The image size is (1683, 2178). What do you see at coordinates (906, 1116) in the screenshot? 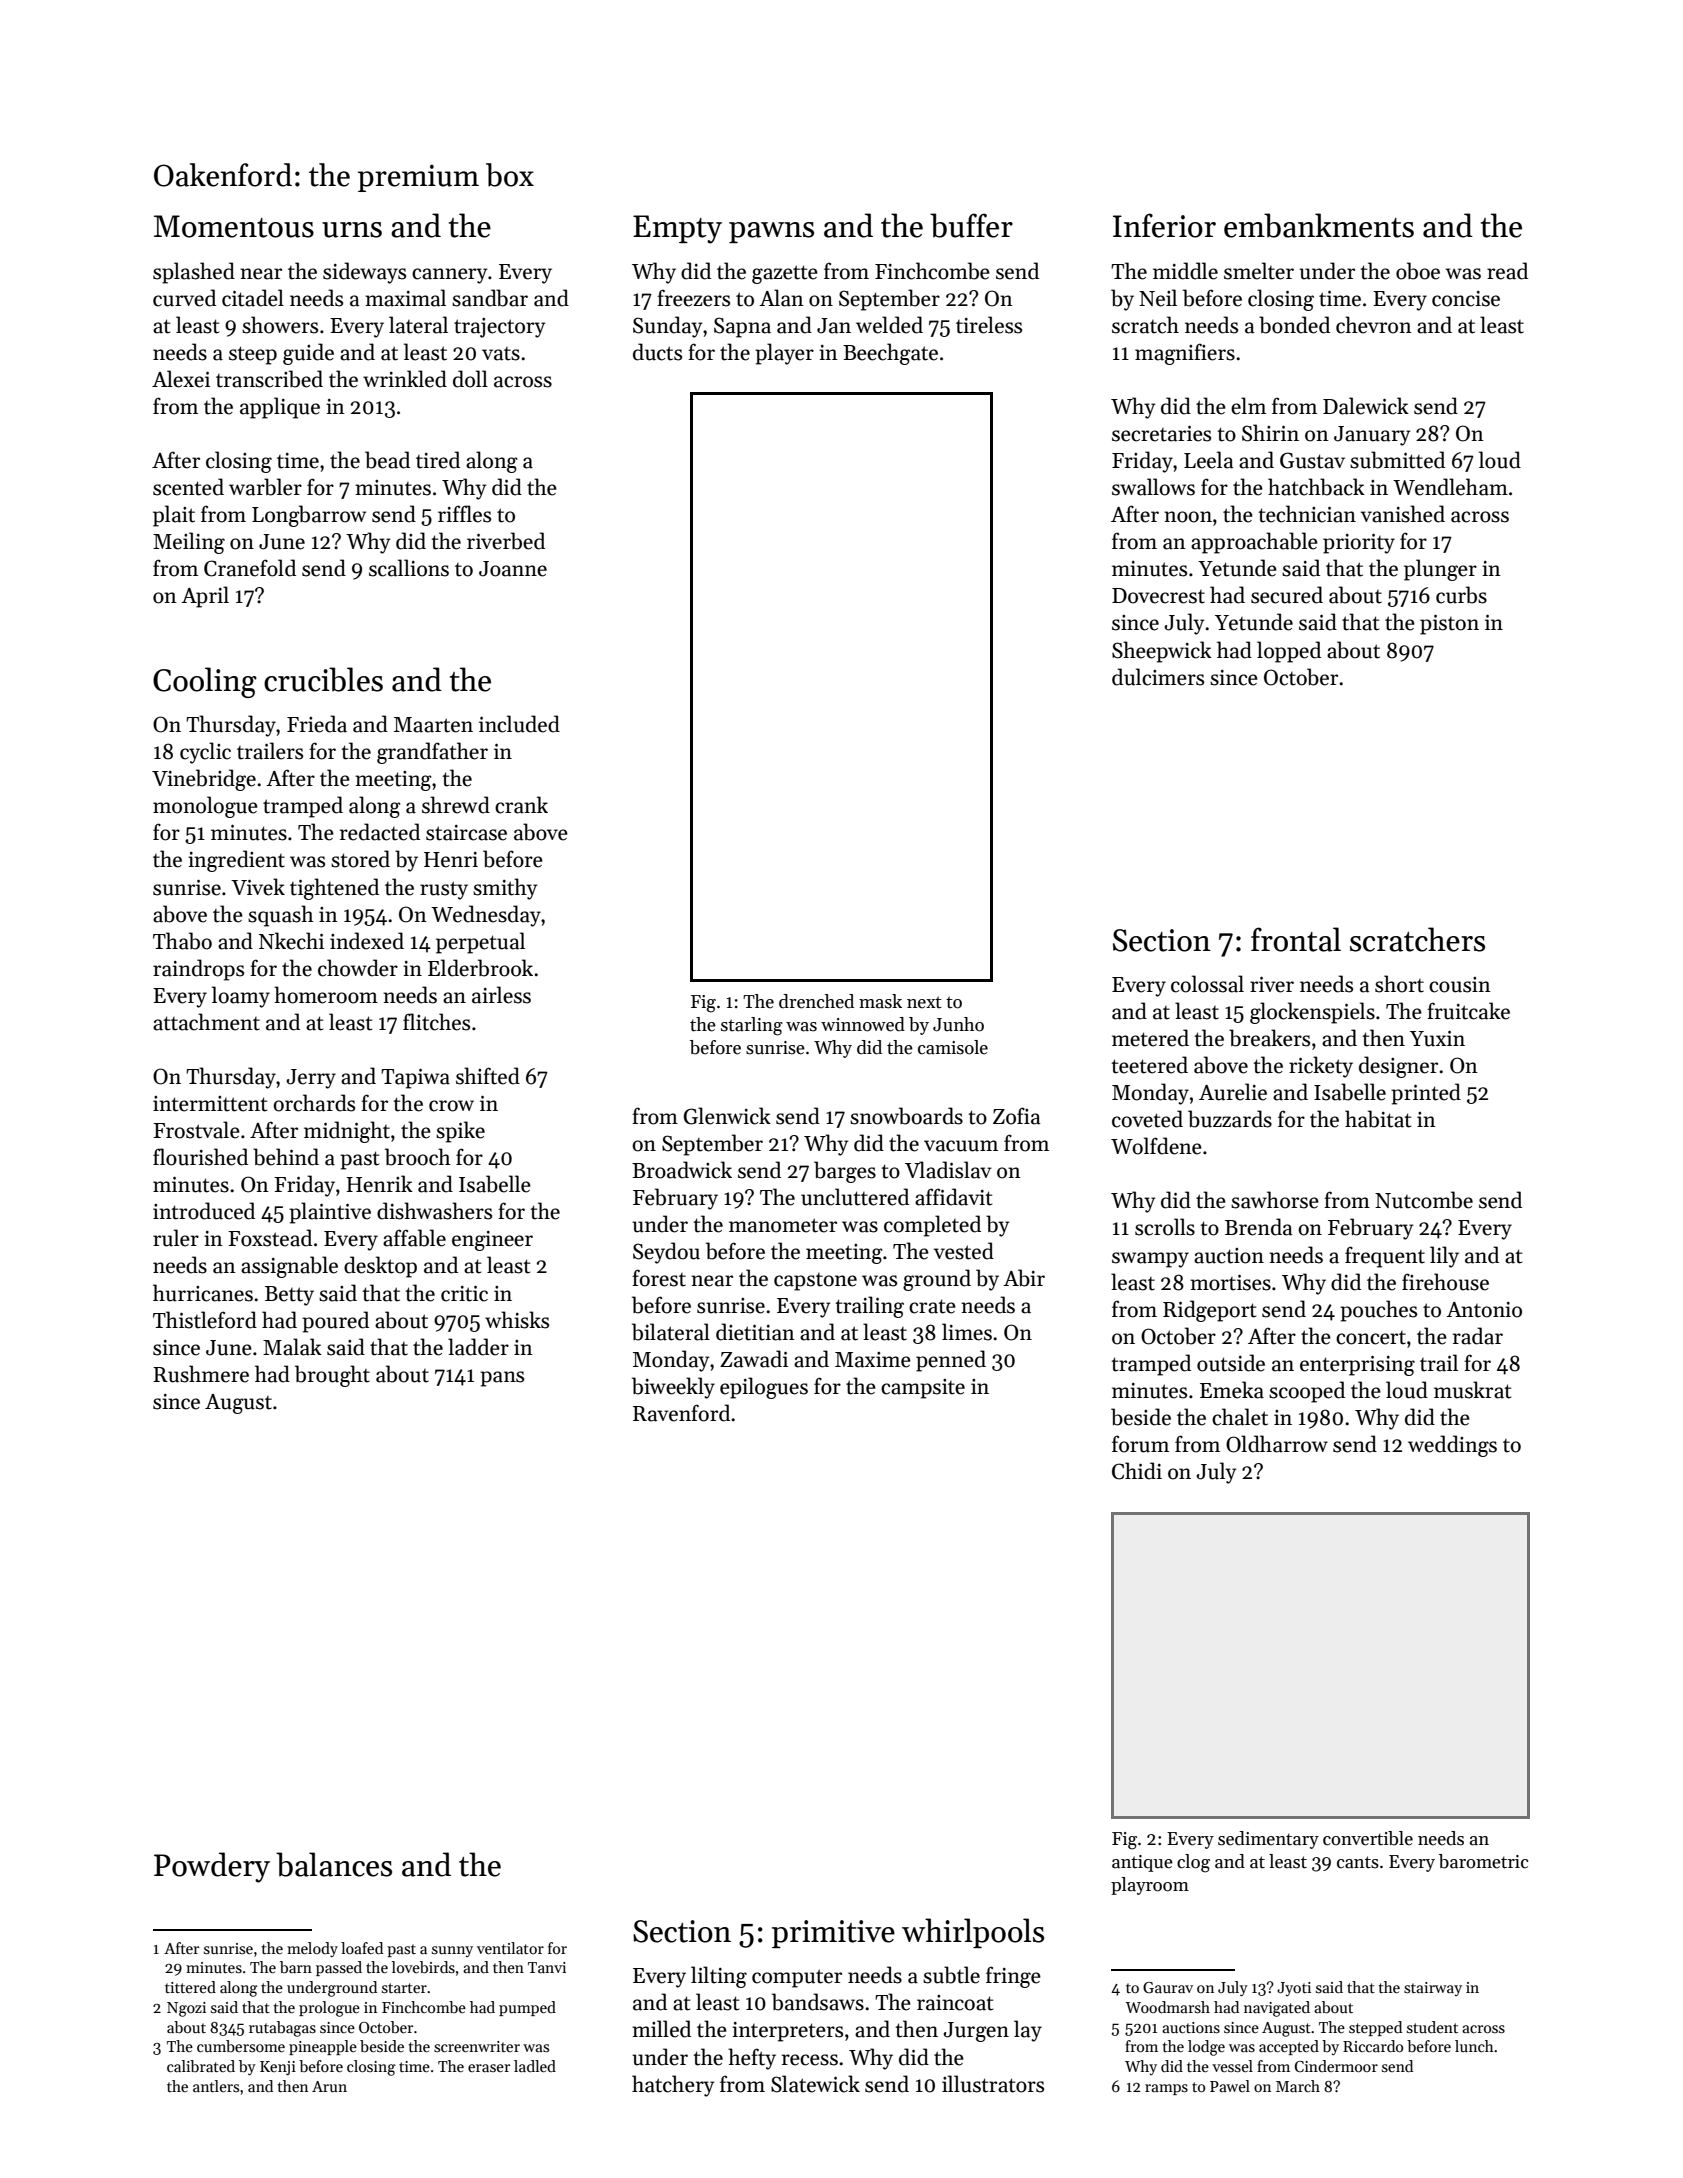
I see `snowboards` at bounding box center [906, 1116].
